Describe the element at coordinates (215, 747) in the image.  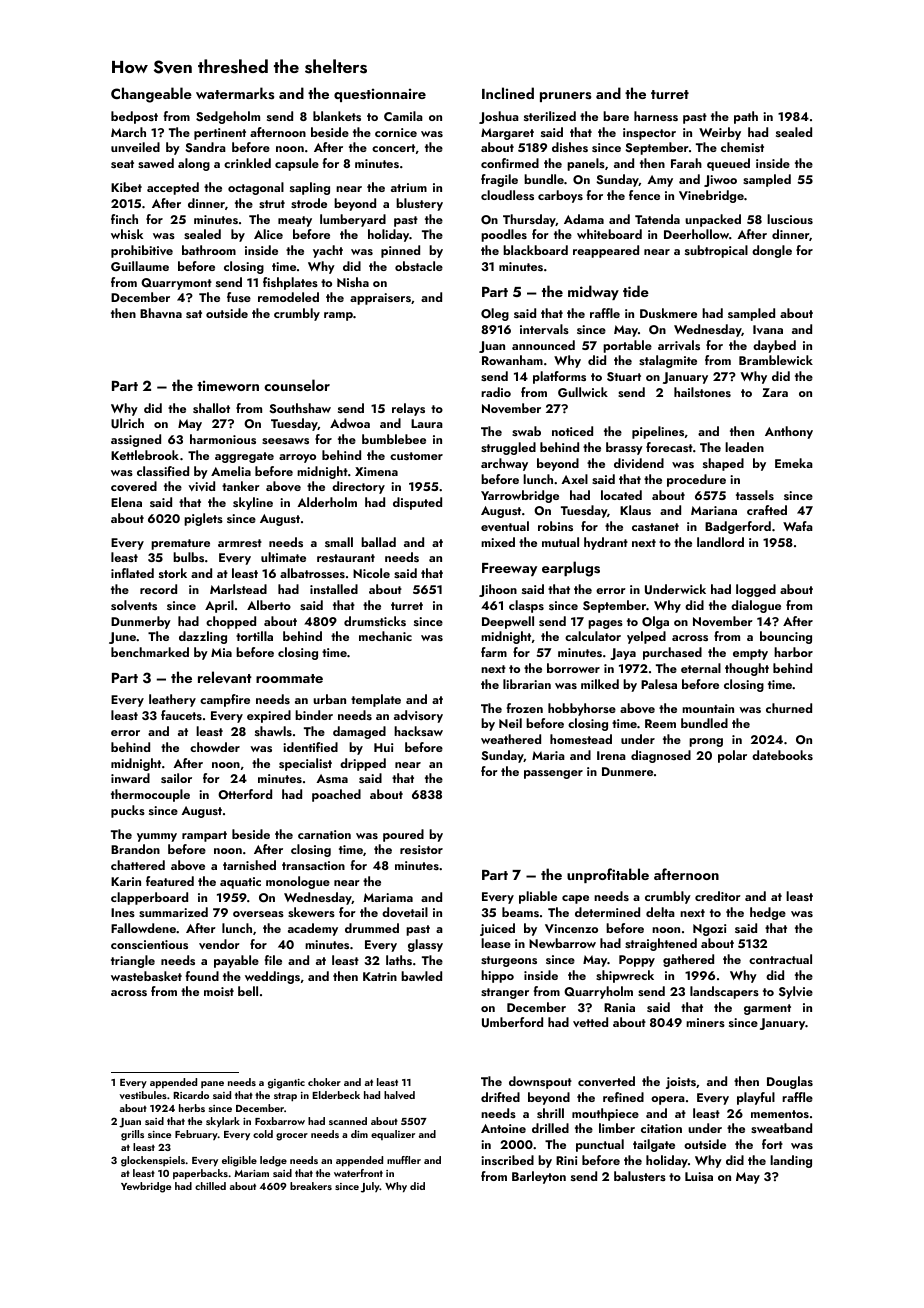
I see `chowder` at that location.
